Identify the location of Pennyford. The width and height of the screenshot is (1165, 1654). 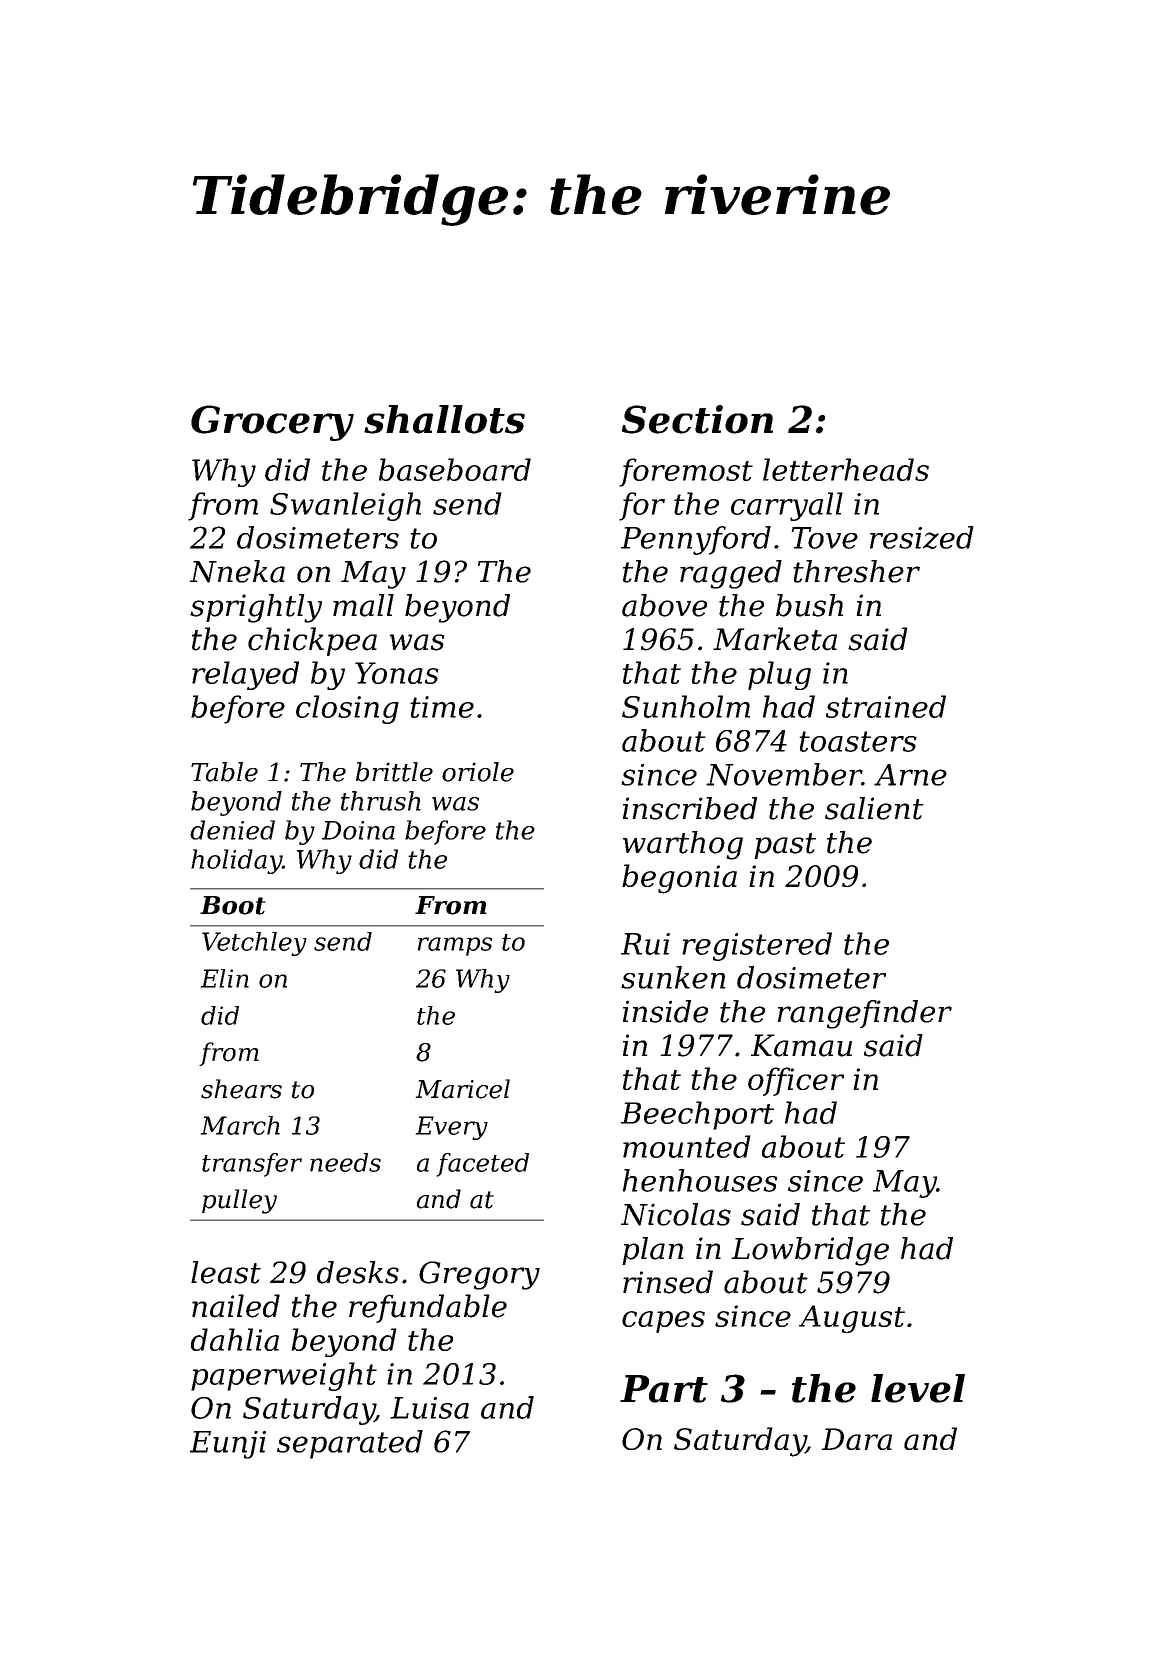
(696, 540).
